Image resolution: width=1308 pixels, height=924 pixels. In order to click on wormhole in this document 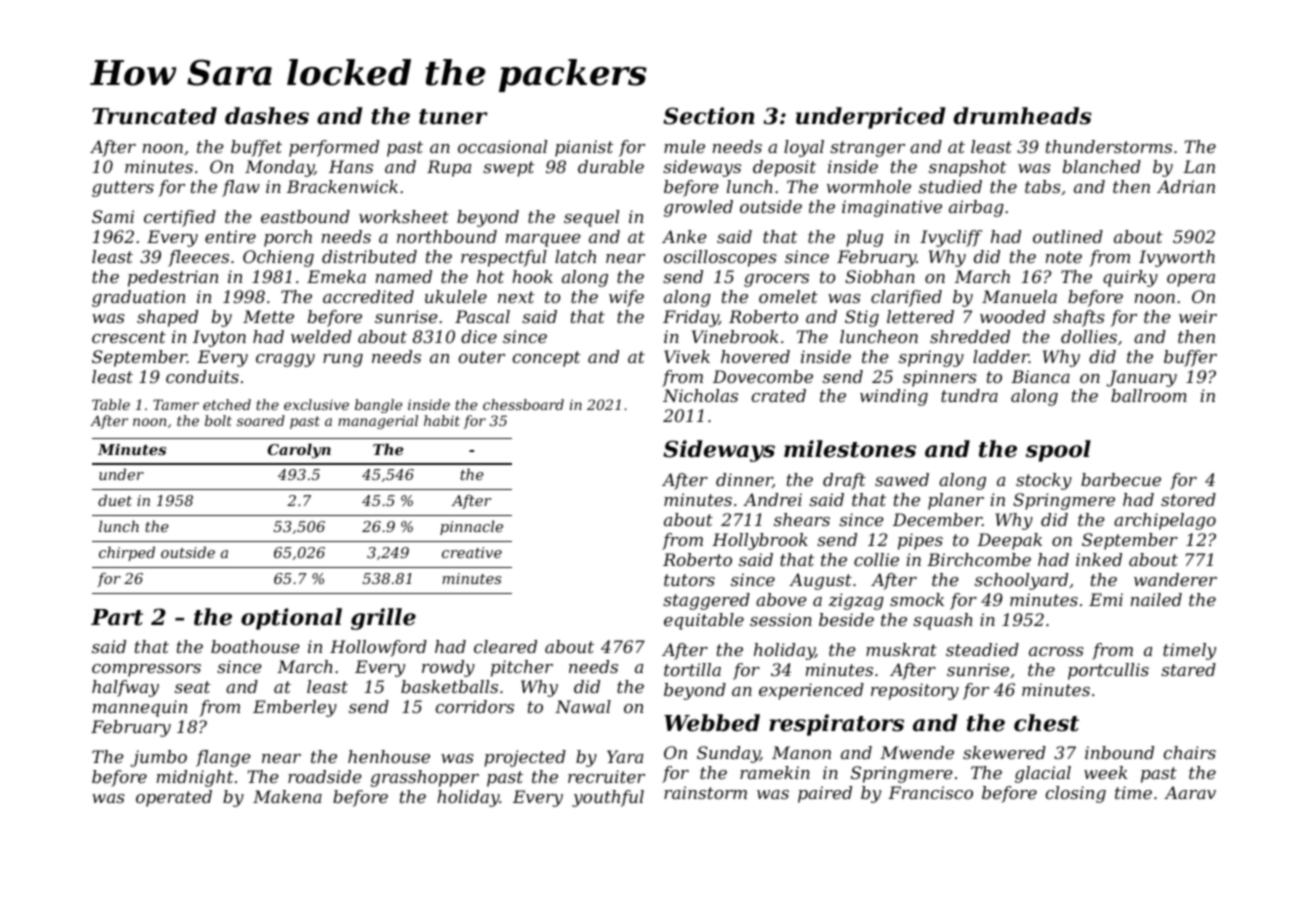, I will do `click(869, 186)`.
